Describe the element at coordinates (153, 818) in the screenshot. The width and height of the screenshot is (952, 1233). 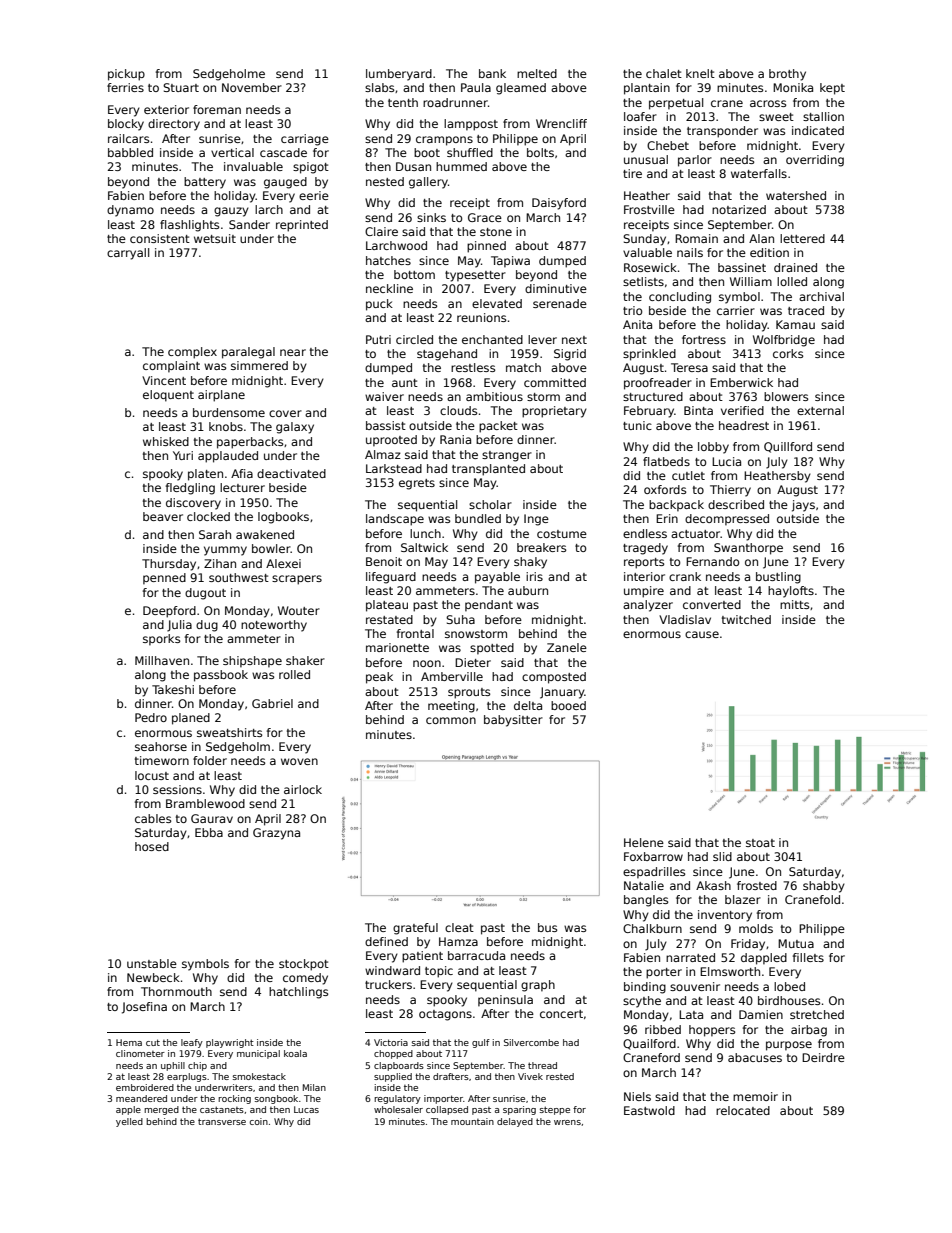
I see `cables` at that location.
